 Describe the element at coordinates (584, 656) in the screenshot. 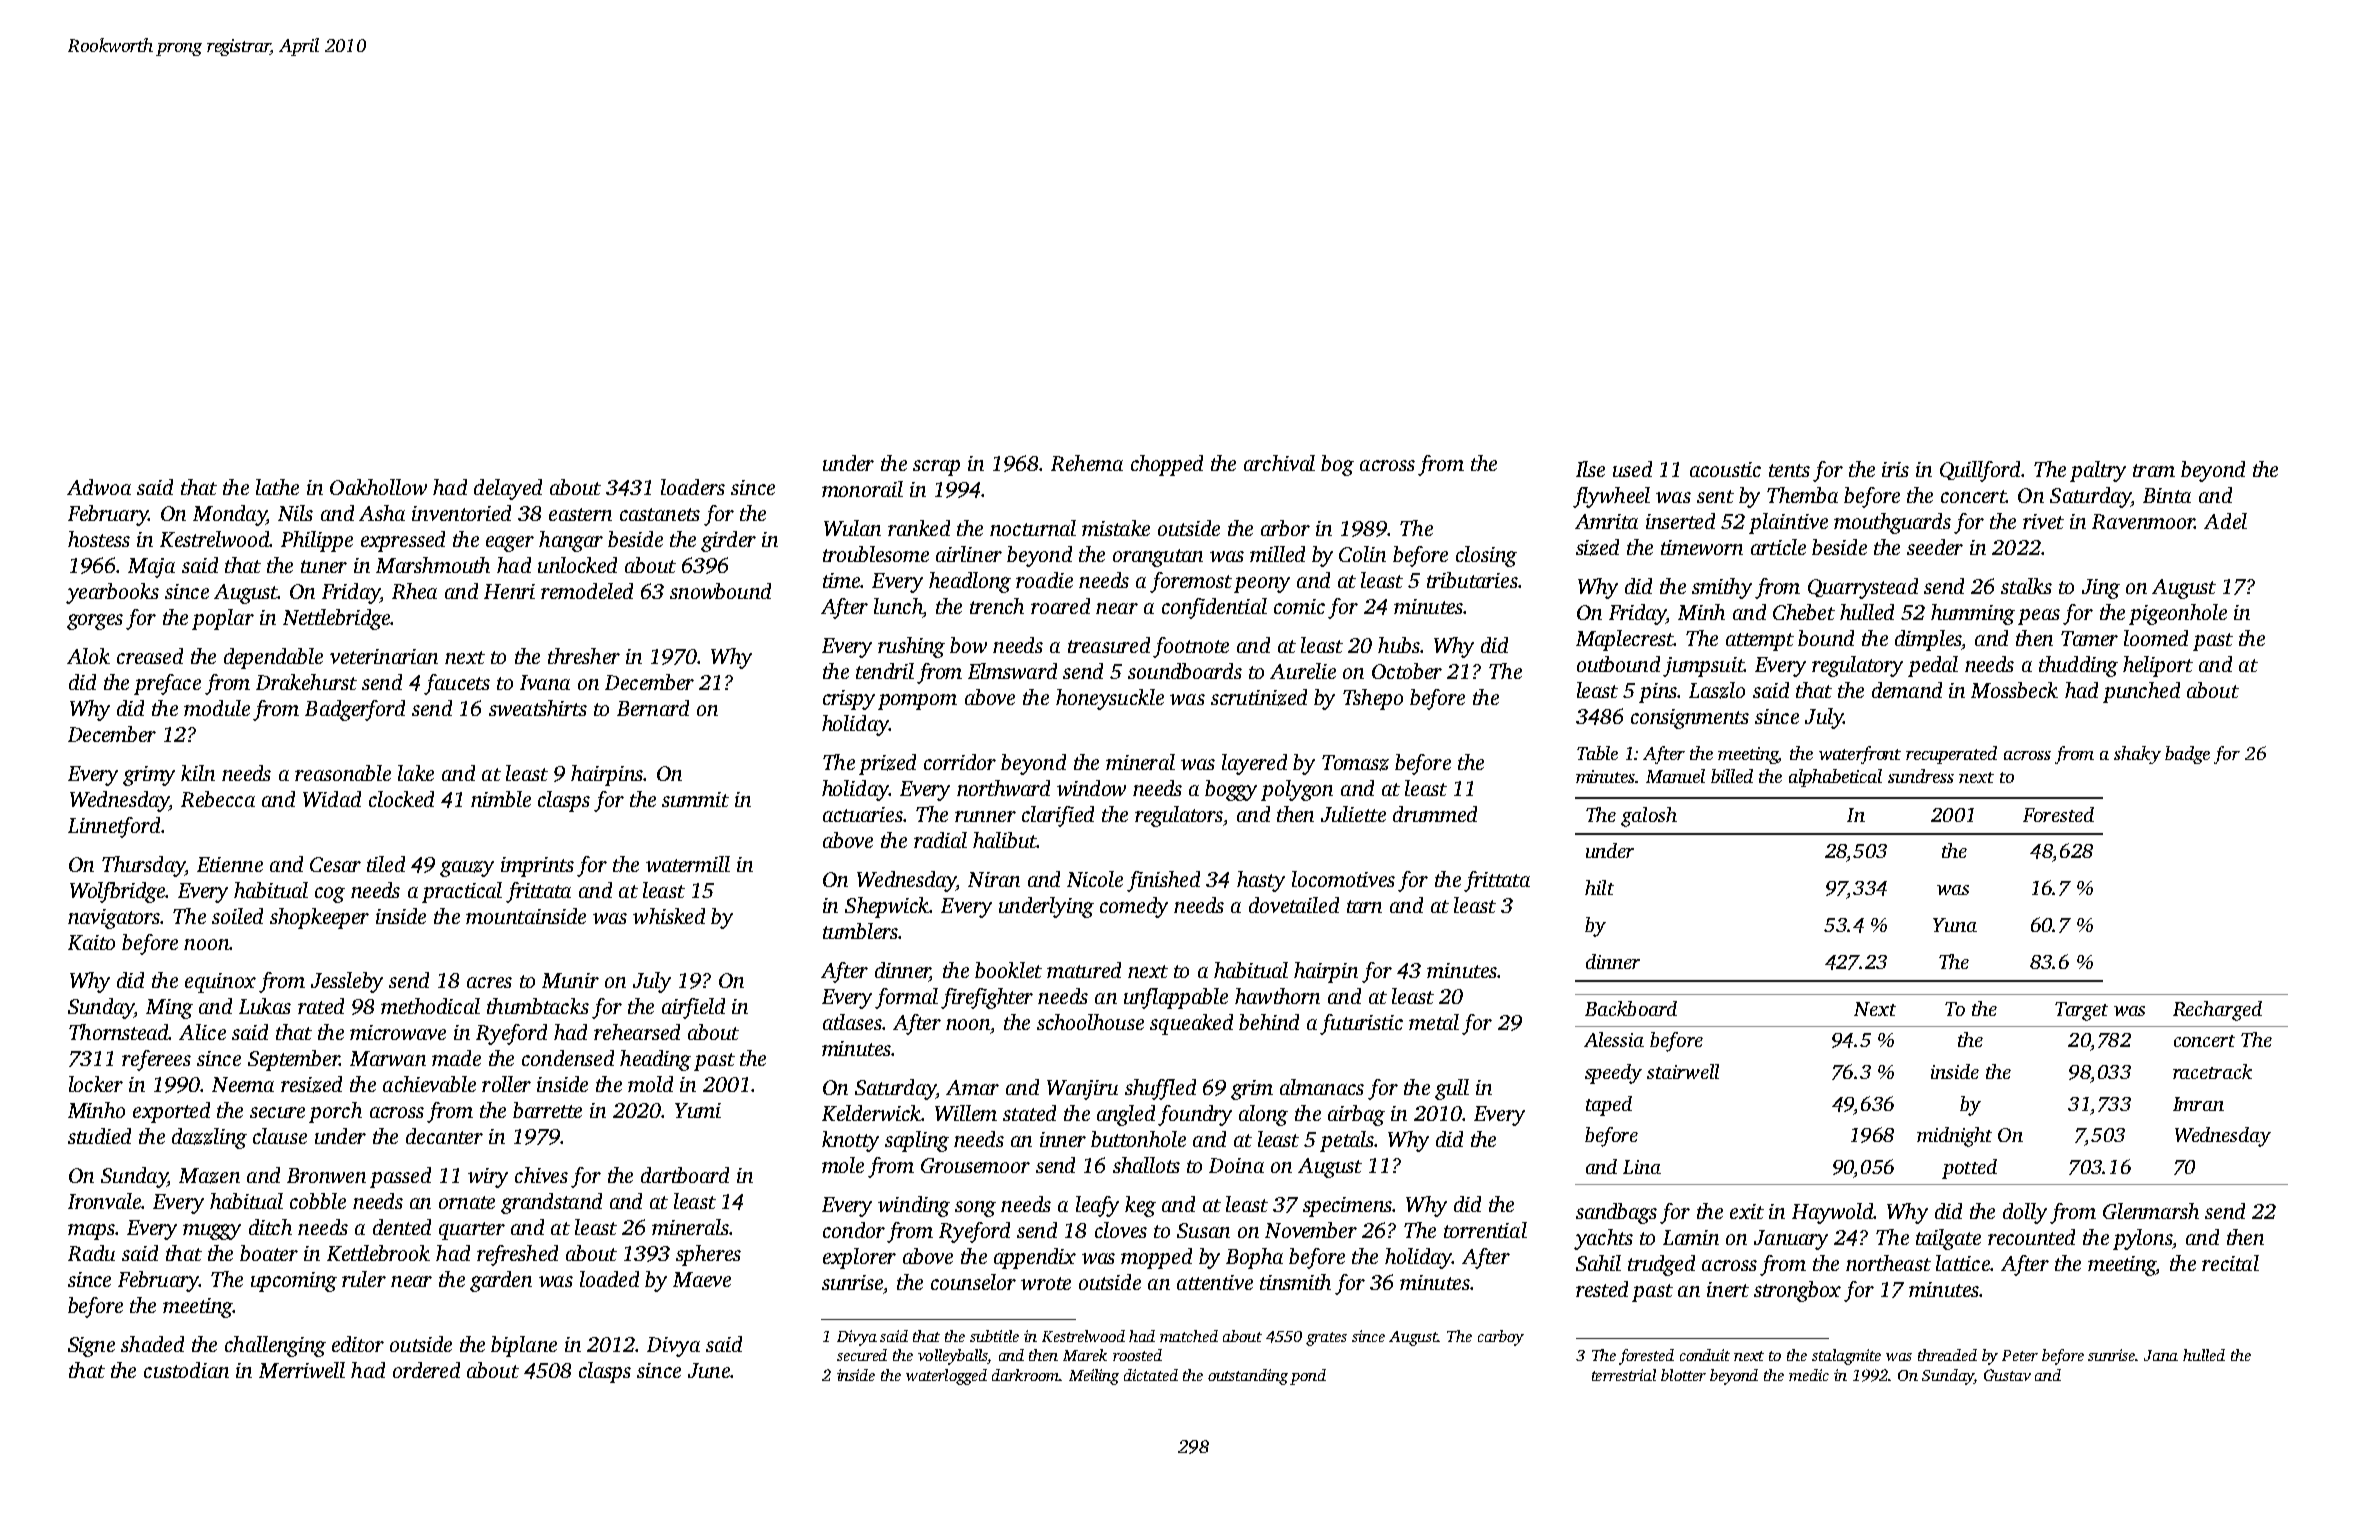

I see `thresher` at that location.
